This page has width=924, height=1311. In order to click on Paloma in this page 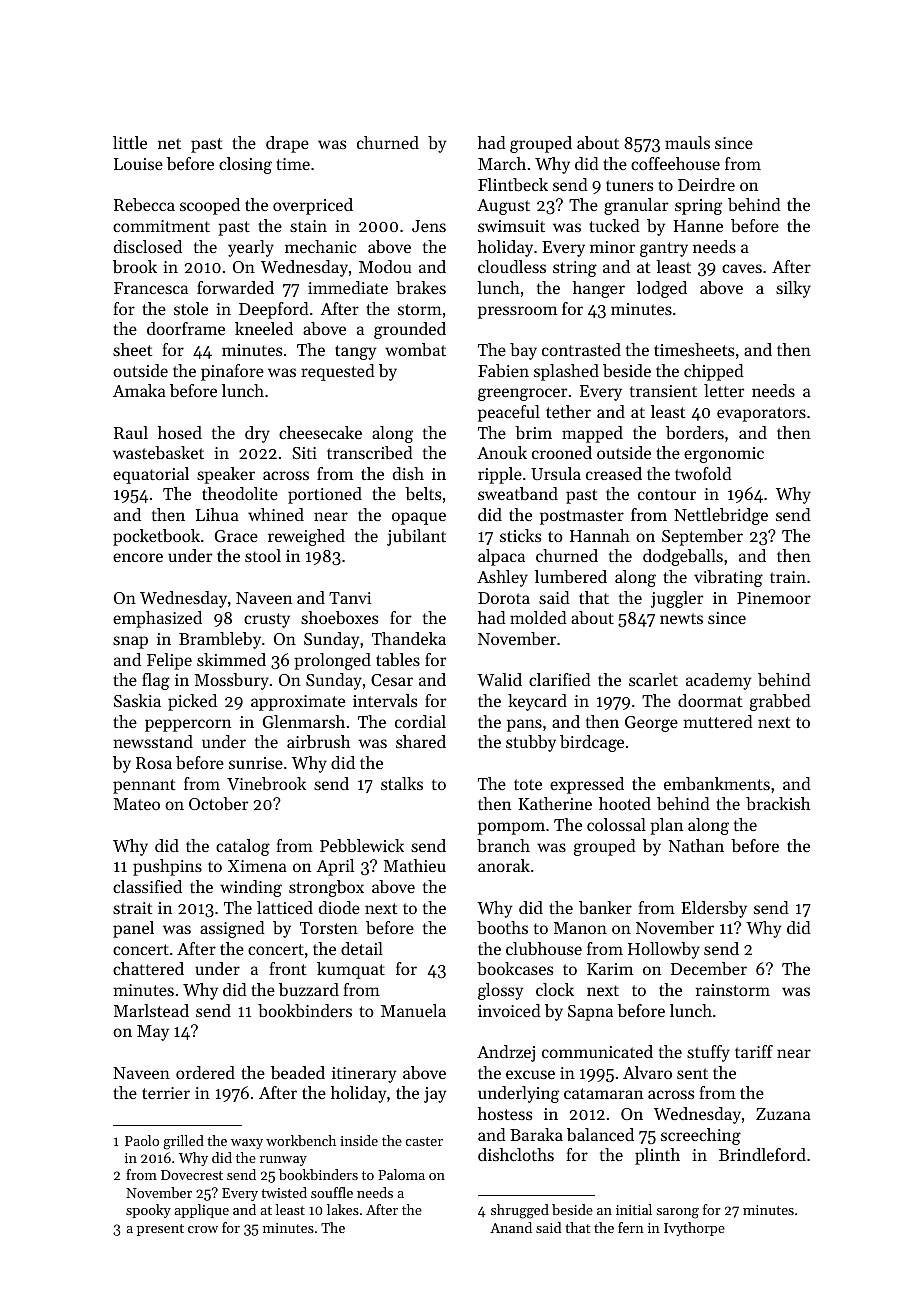, I will do `click(401, 1174)`.
